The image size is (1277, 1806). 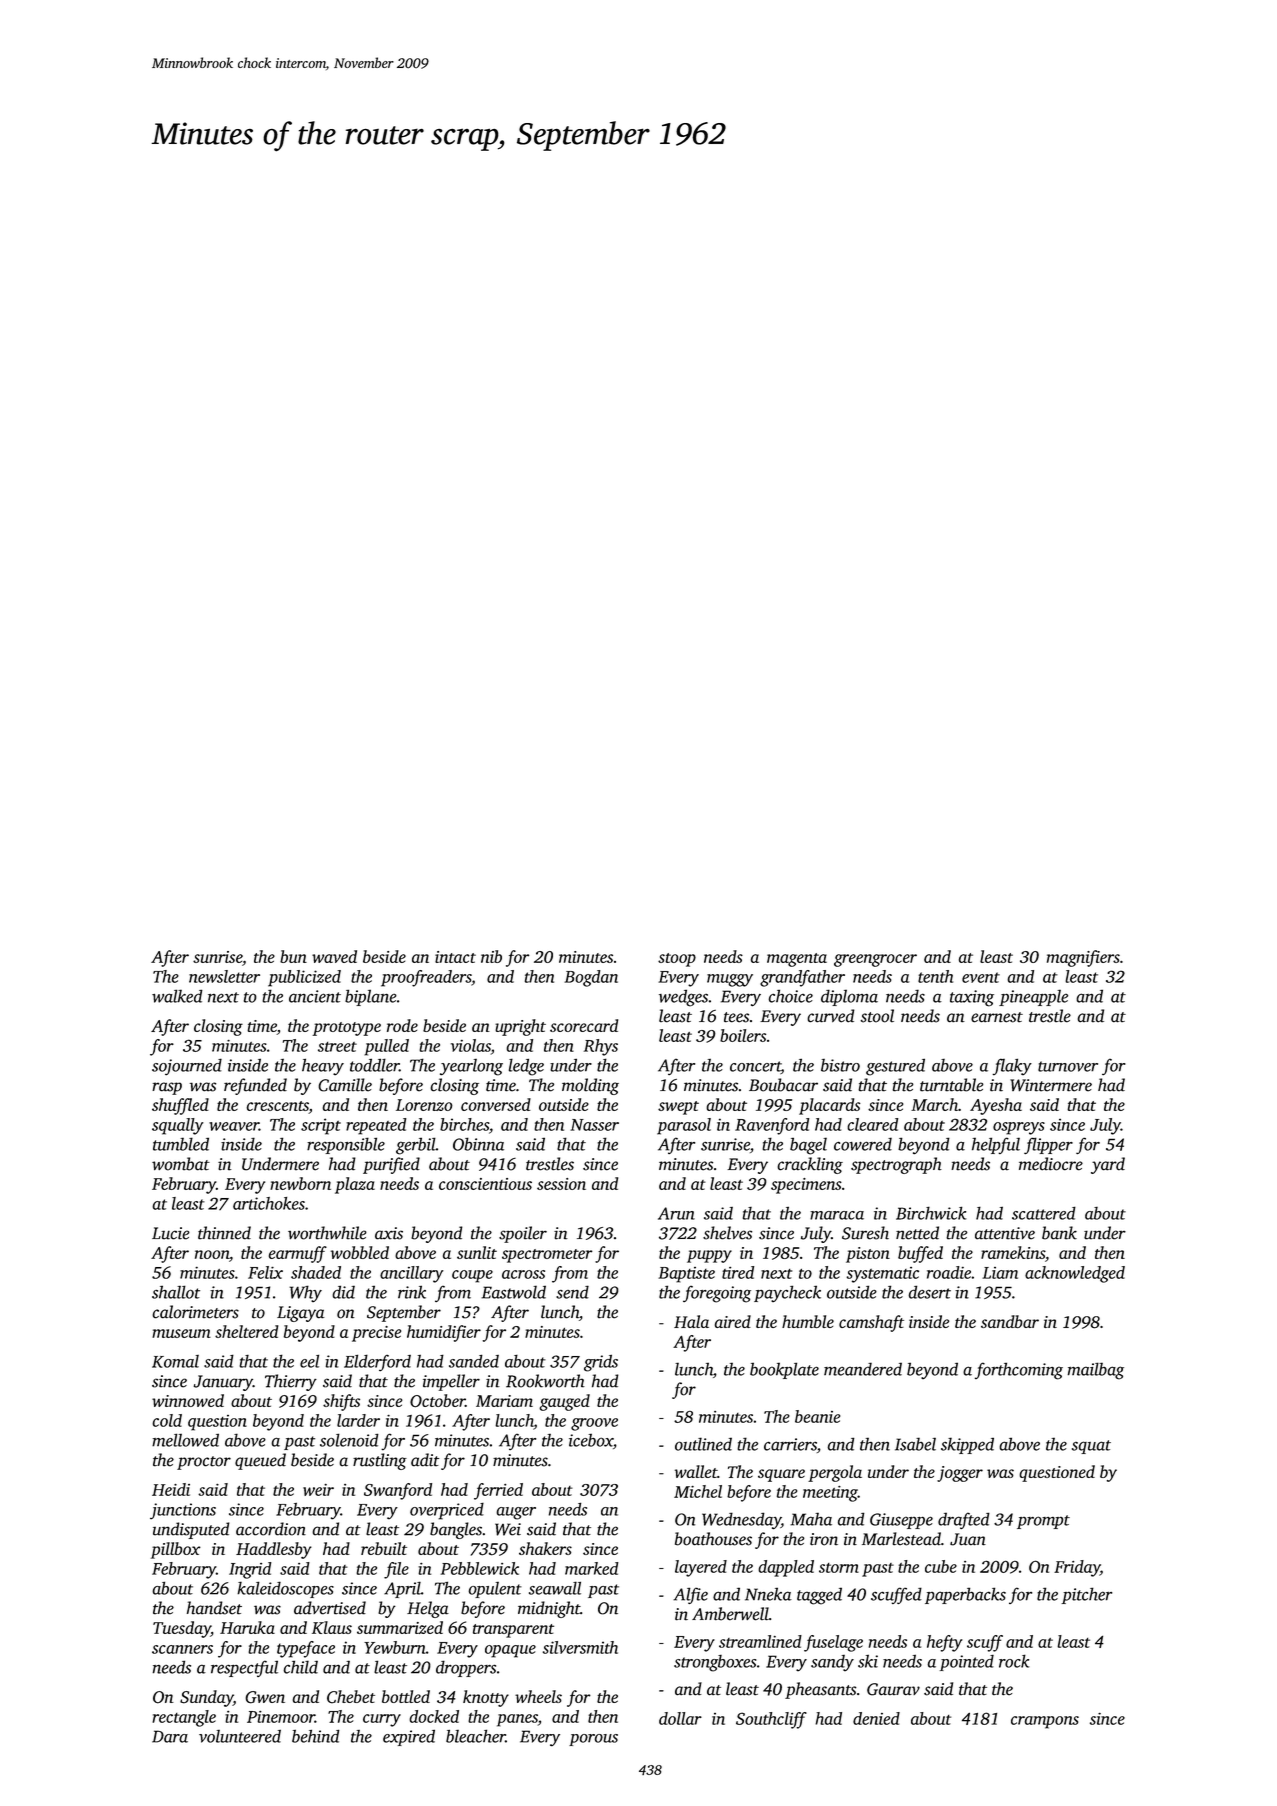 I want to click on denied, so click(x=876, y=1718).
